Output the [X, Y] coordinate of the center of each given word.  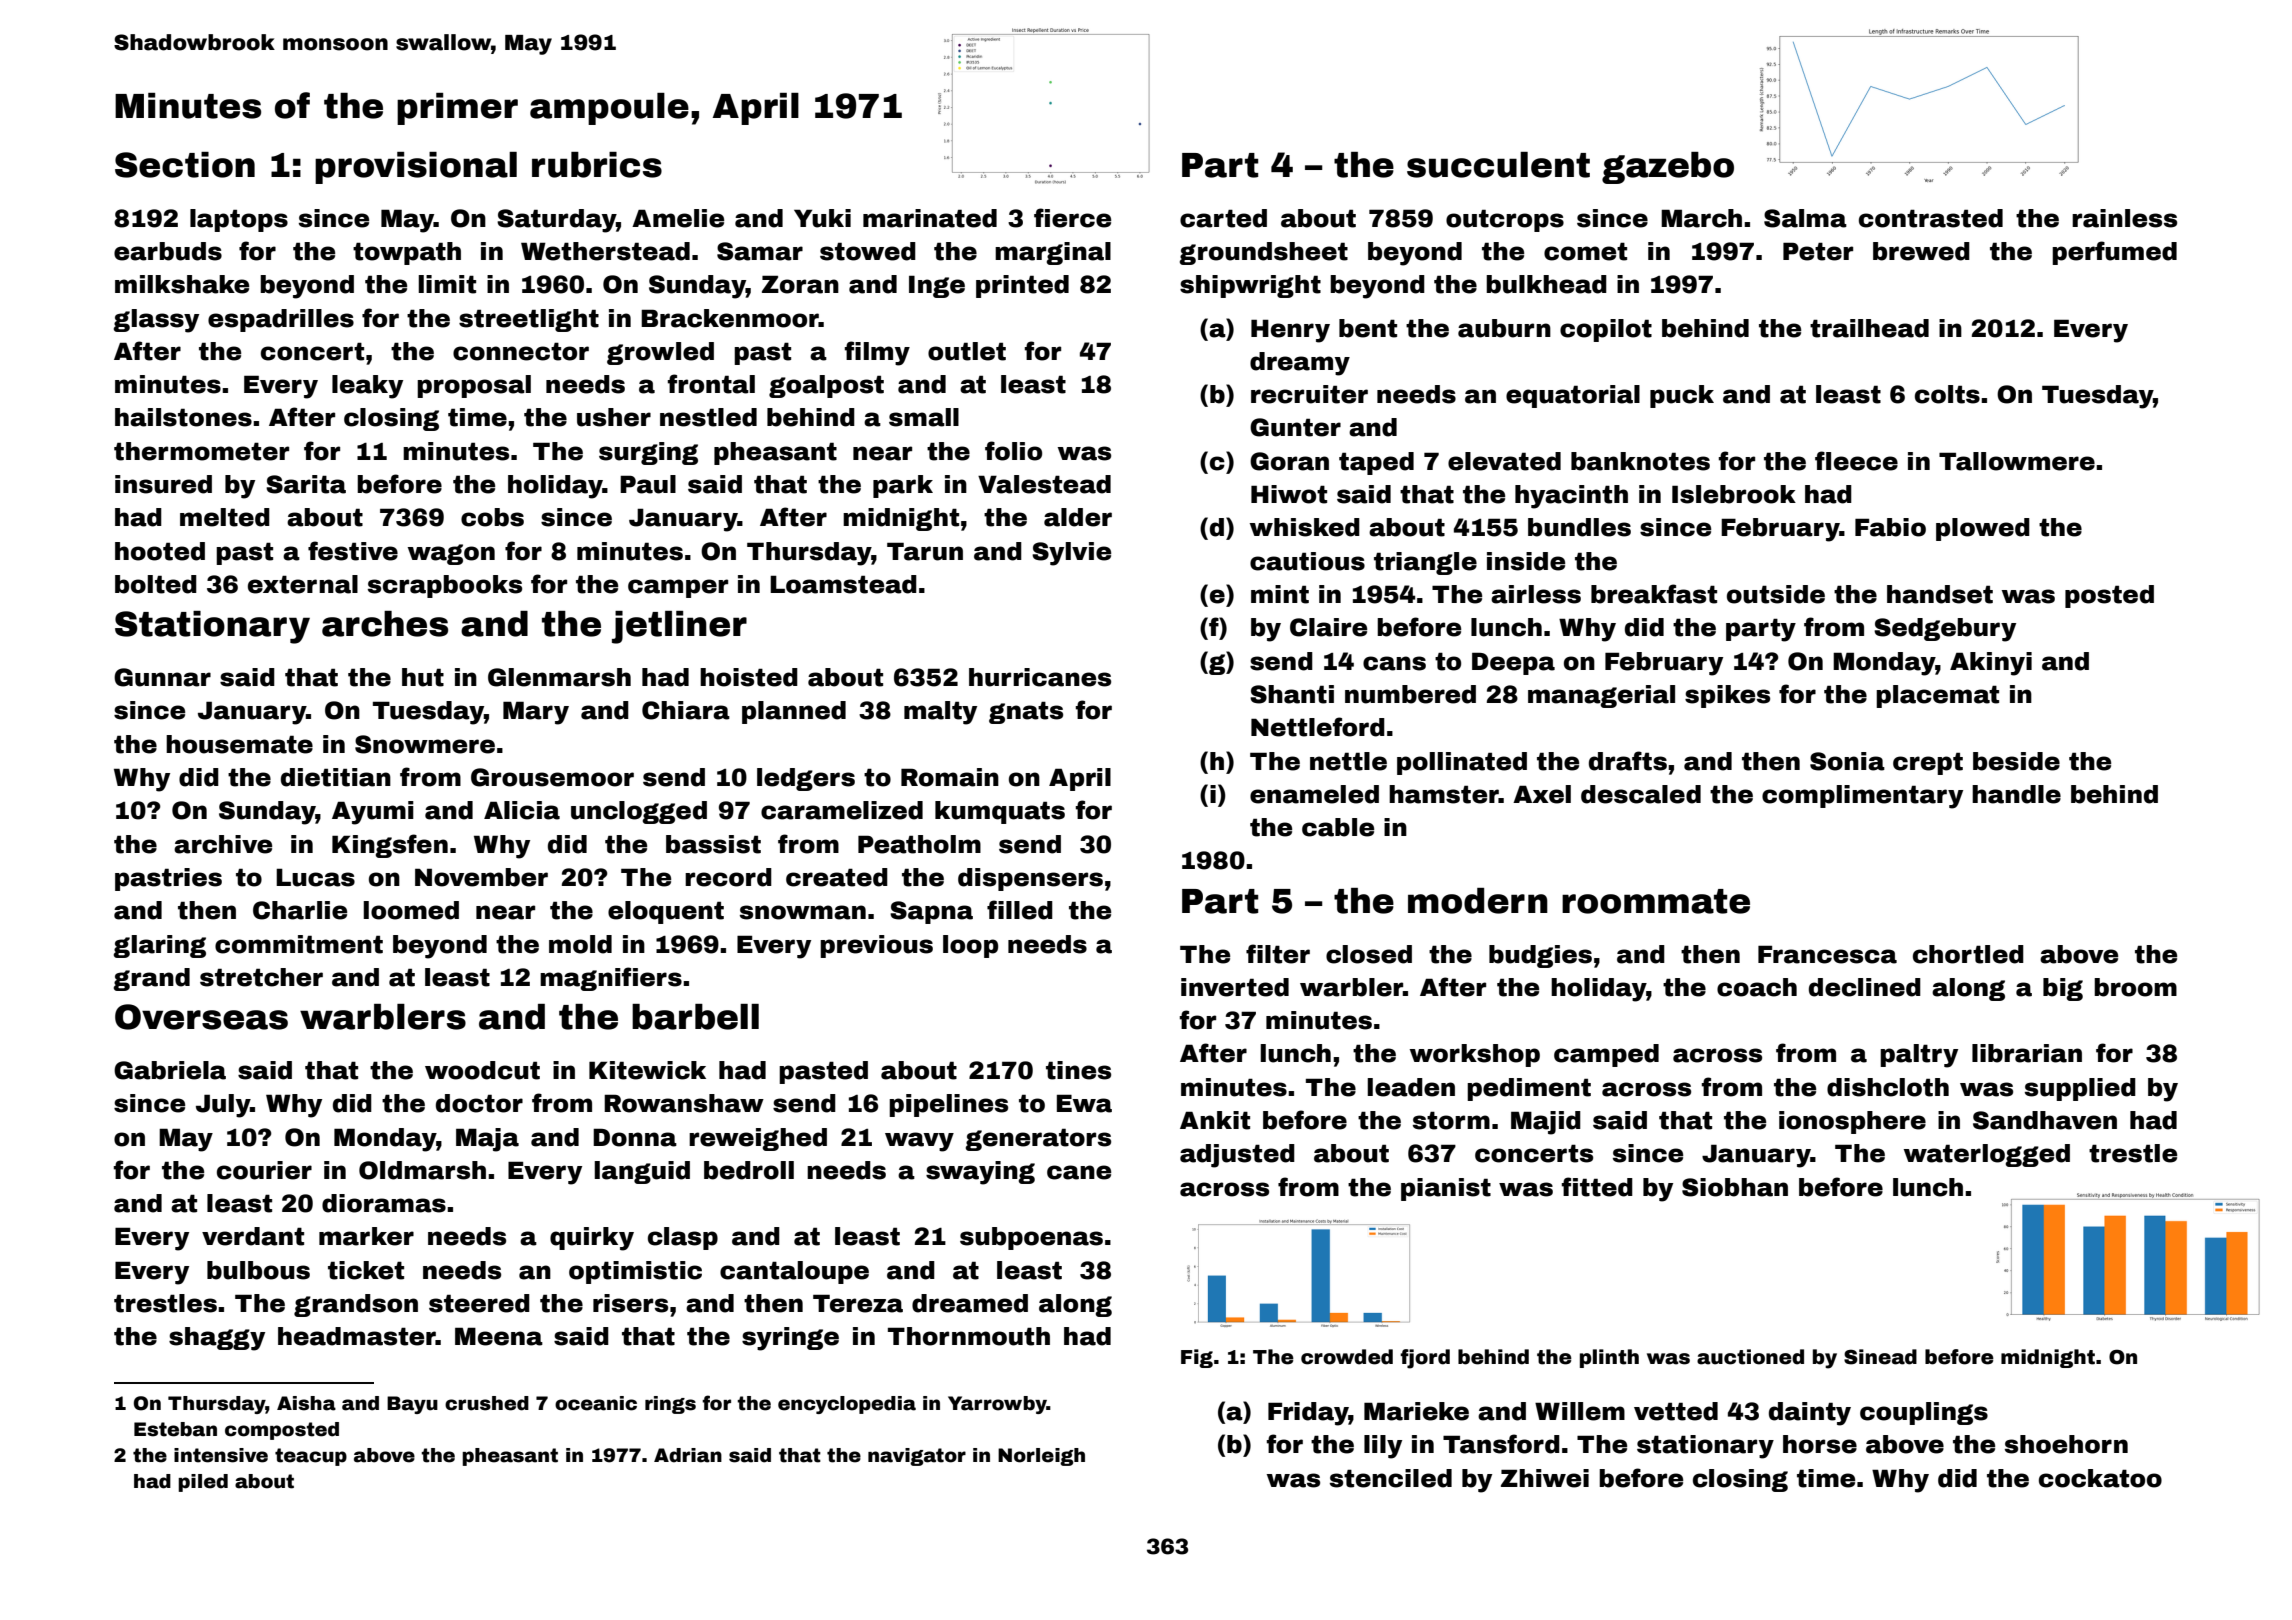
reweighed [758, 1139]
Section [185, 165]
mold [580, 944]
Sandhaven [2045, 1120]
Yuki [822, 218]
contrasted [1931, 218]
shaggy [217, 1339]
